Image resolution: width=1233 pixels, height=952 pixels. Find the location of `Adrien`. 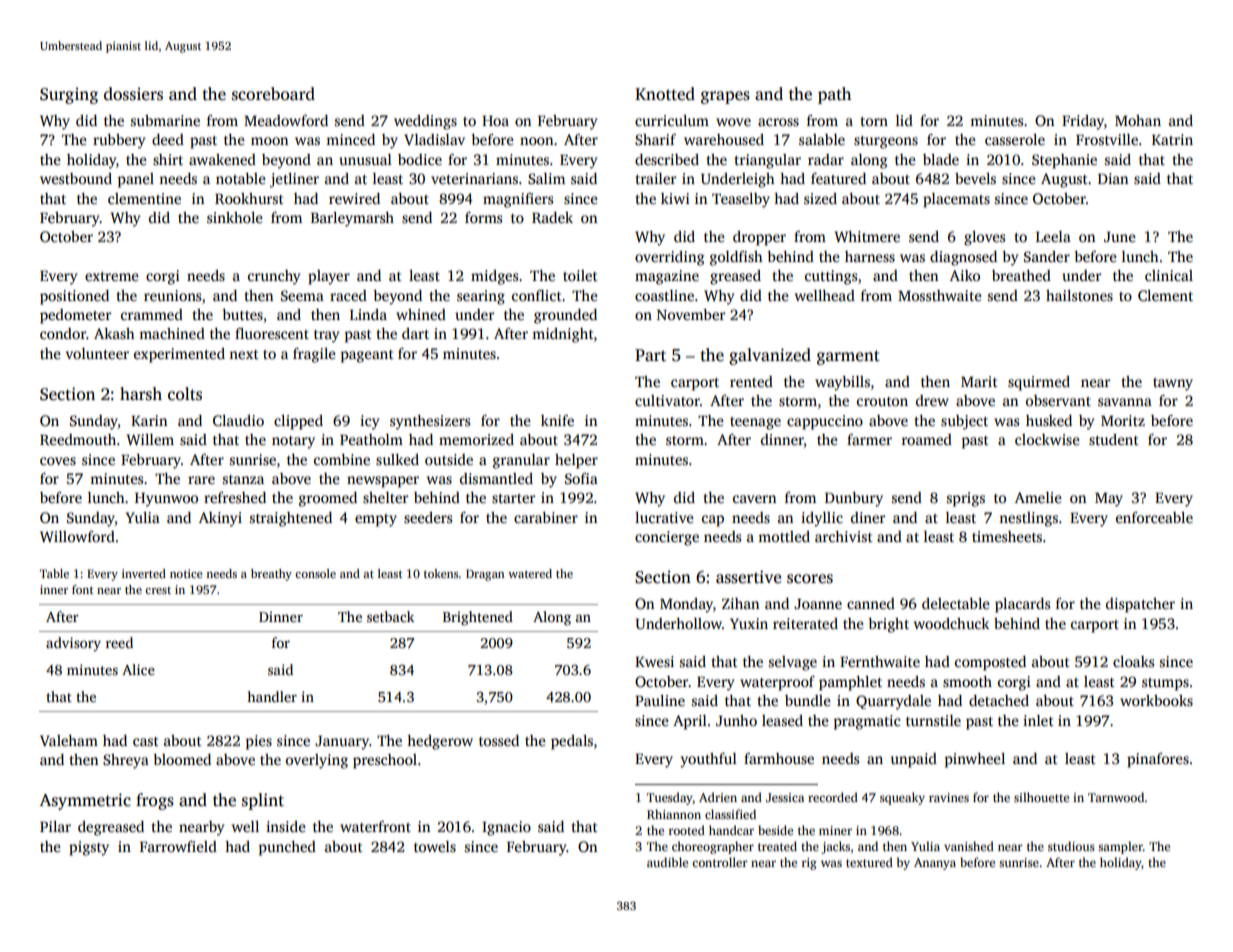

Adrien is located at coordinates (718, 797).
